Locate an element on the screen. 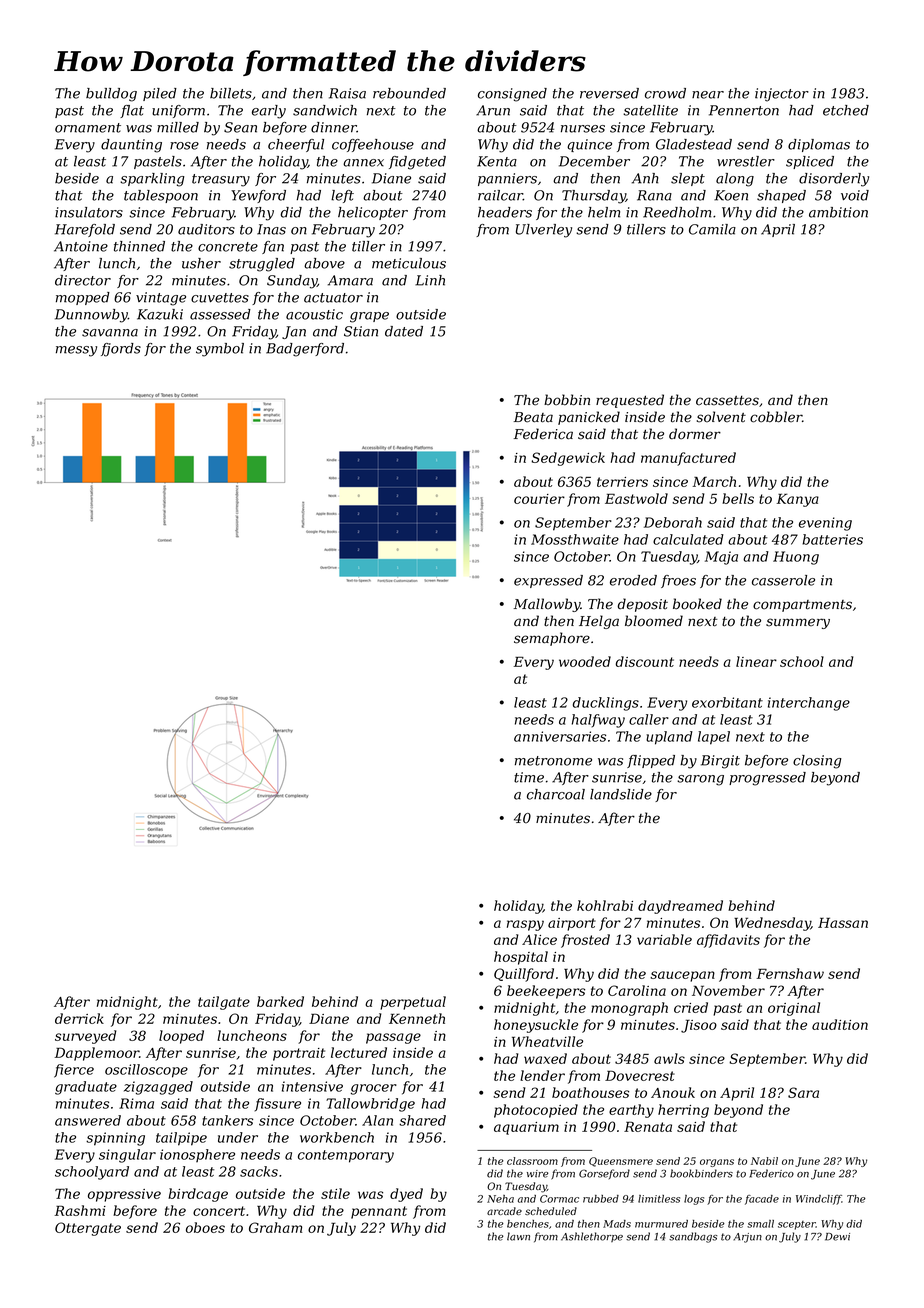 The height and width of the screenshot is (1308, 924). rebounded is located at coordinates (409, 93).
